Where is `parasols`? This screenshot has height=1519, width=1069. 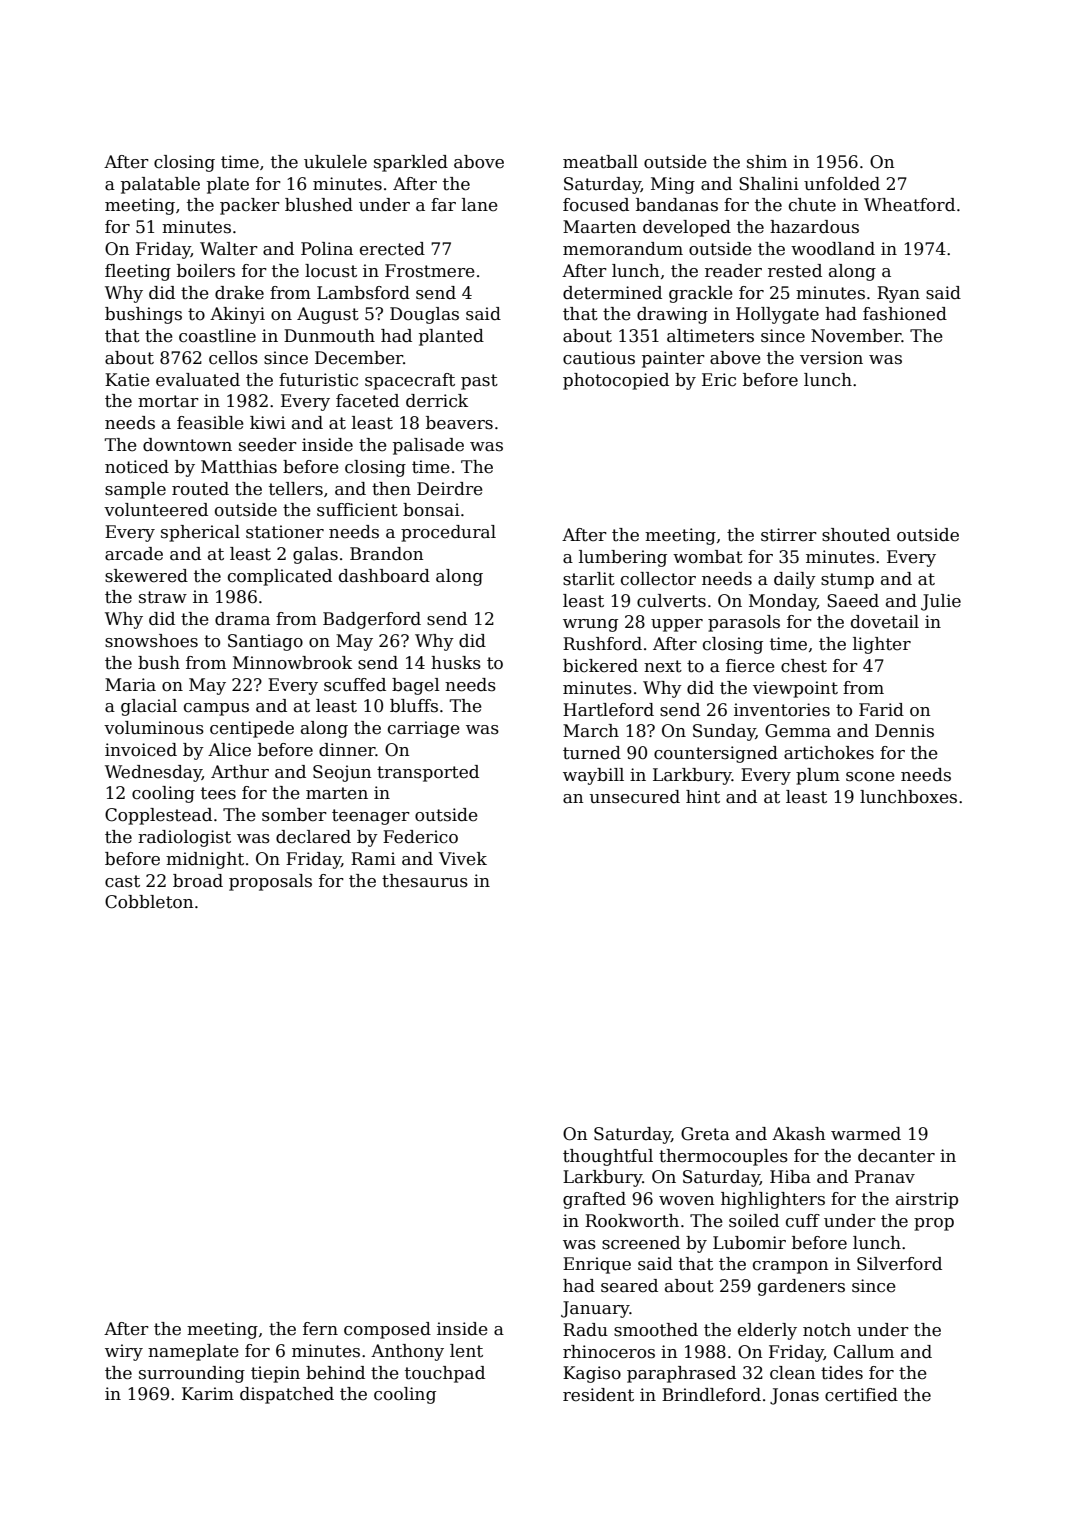
parasols is located at coordinates (744, 623).
